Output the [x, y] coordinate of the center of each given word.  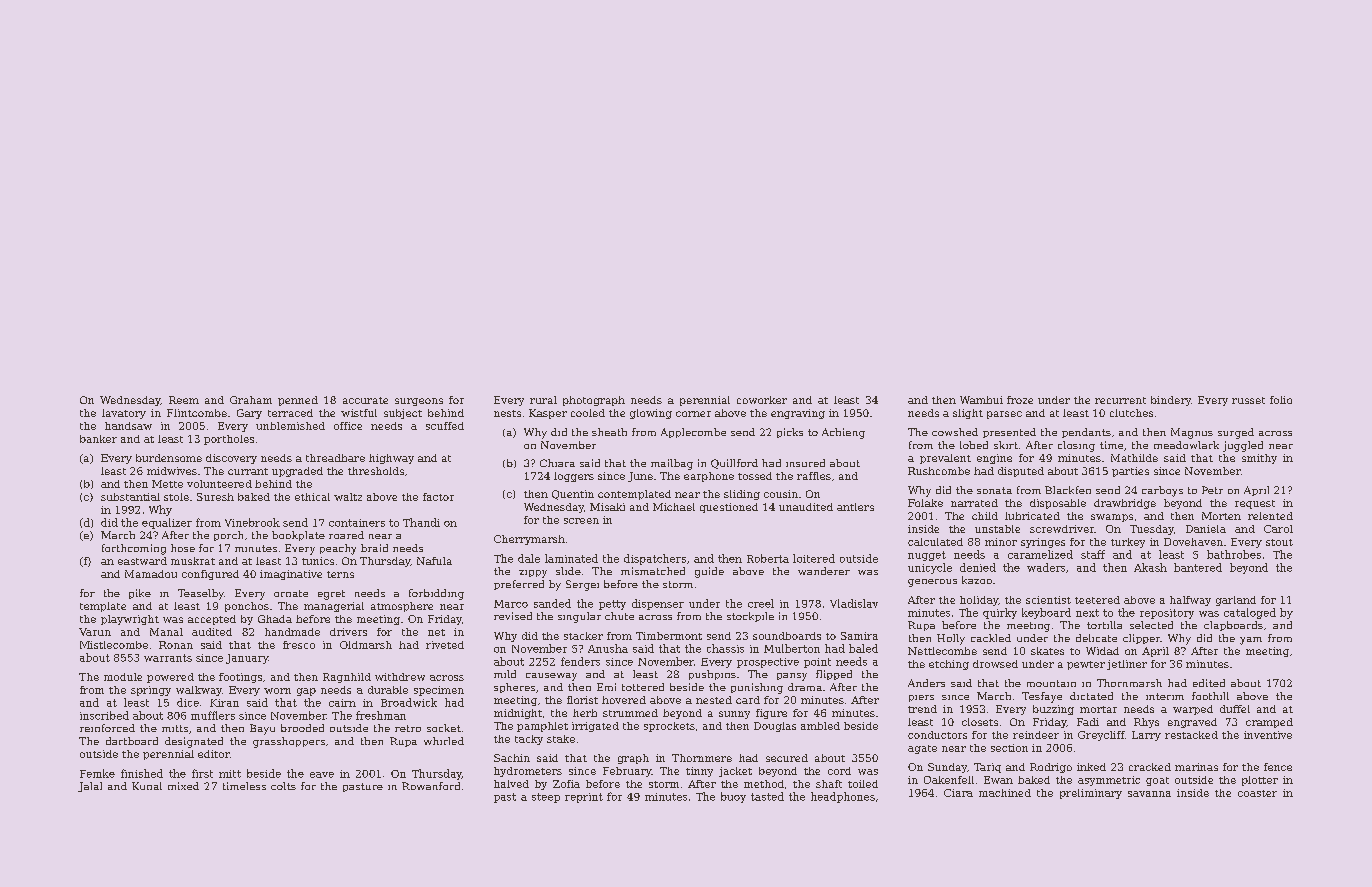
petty [612, 605]
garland [1236, 601]
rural [543, 400]
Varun [95, 632]
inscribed [104, 715]
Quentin [573, 495]
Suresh [215, 497]
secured [787, 758]
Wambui [981, 400]
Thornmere [702, 758]
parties [1130, 472]
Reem [184, 400]
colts [283, 786]
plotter [1260, 781]
